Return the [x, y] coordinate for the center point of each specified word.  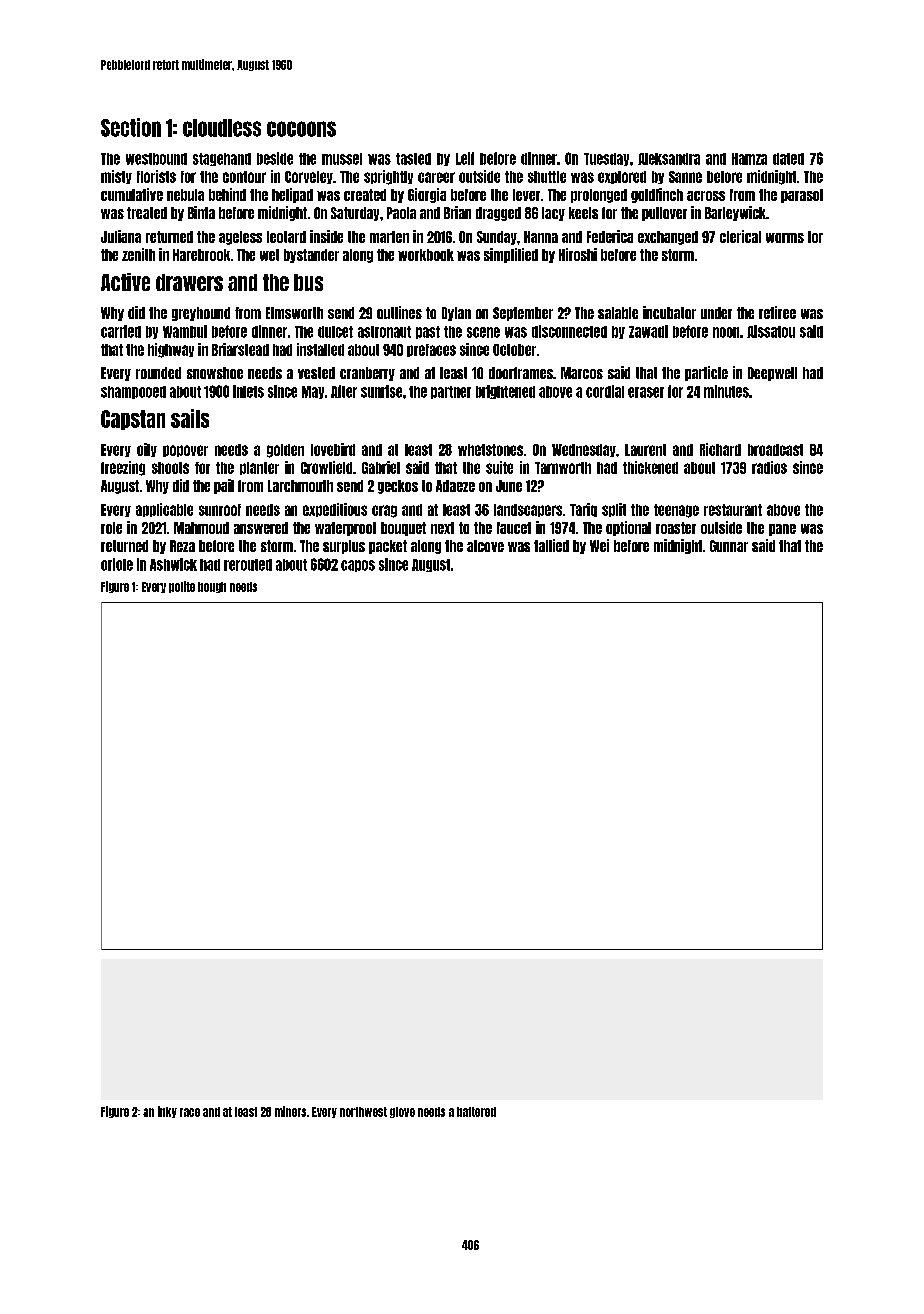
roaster [676, 528]
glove [402, 1112]
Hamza [749, 159]
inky [167, 1112]
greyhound [201, 314]
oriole [117, 564]
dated [788, 159]
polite [182, 587]
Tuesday [606, 159]
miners [290, 1111]
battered [476, 1112]
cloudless [222, 128]
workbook [426, 255]
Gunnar [729, 546]
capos [358, 566]
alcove [485, 546]
